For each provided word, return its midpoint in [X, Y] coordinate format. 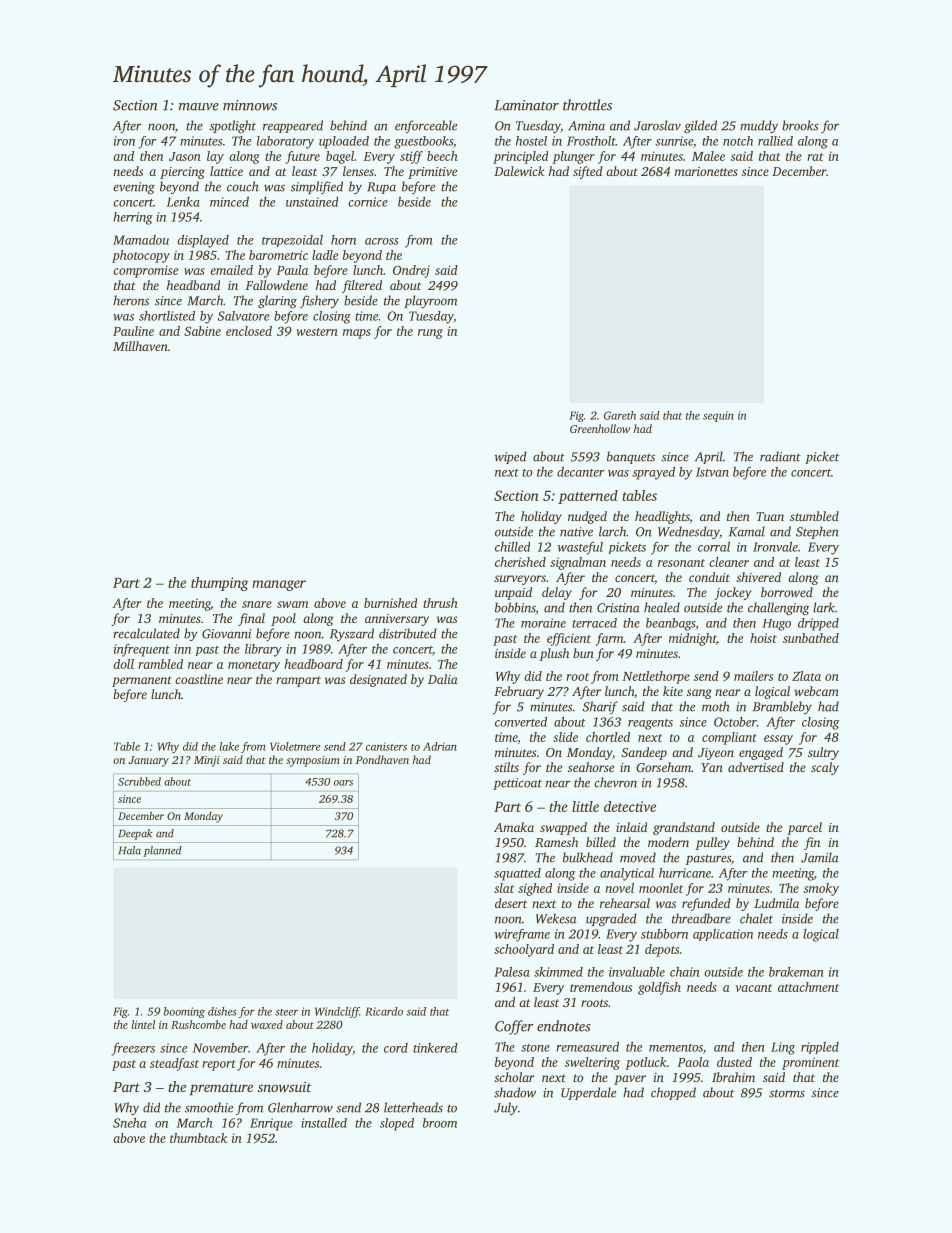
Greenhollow [600, 428]
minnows [250, 105]
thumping [219, 584]
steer [286, 1012]
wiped [511, 457]
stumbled [814, 516]
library [263, 650]
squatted [517, 874]
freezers [133, 1049]
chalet [756, 918]
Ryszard [352, 634]
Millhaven [140, 346]
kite [673, 691]
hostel [531, 141]
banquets [631, 457]
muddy [759, 126]
